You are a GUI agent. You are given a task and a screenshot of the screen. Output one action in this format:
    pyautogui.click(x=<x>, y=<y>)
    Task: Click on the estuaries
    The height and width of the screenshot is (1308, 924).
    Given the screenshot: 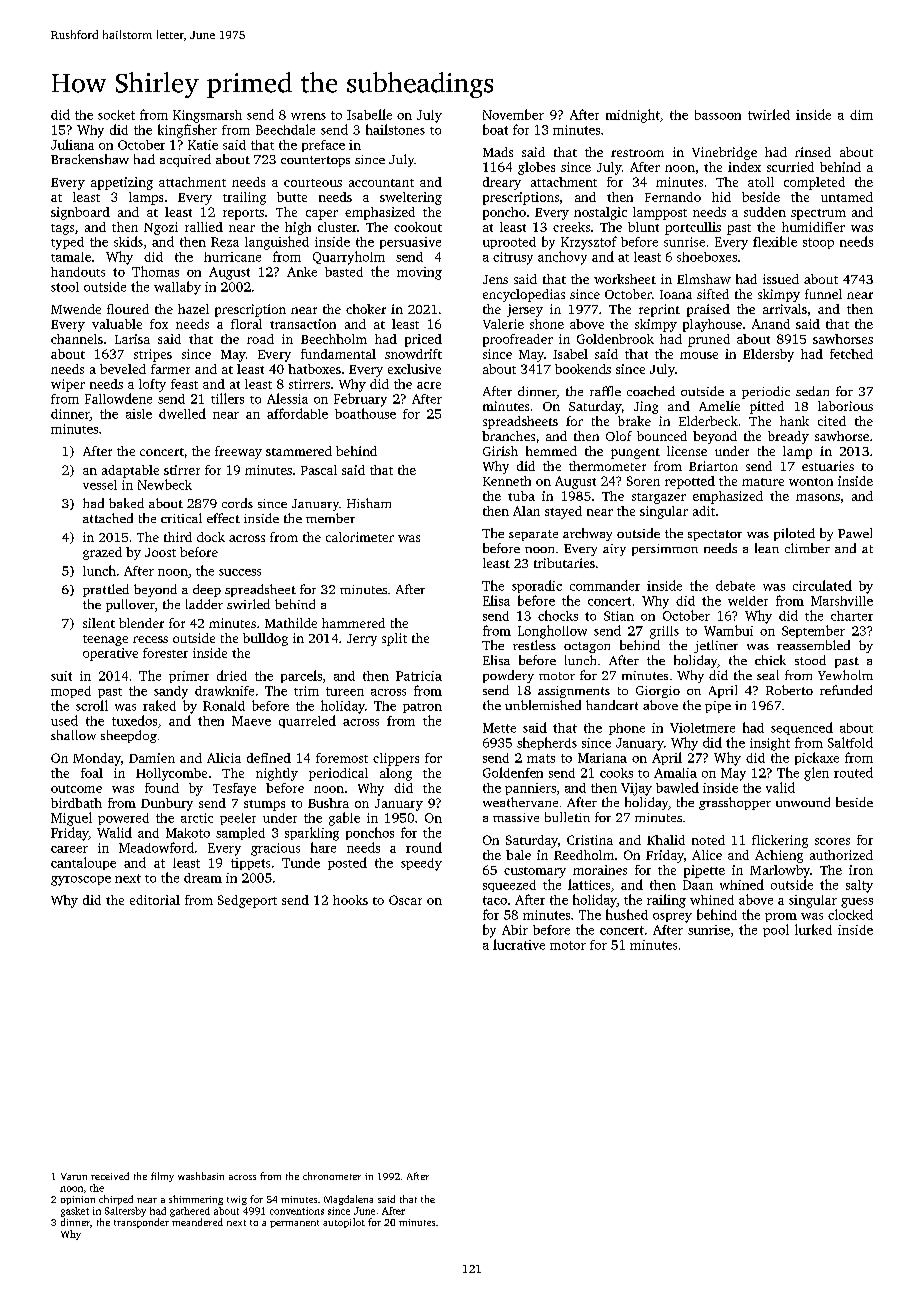 What is the action you would take?
    pyautogui.click(x=828, y=466)
